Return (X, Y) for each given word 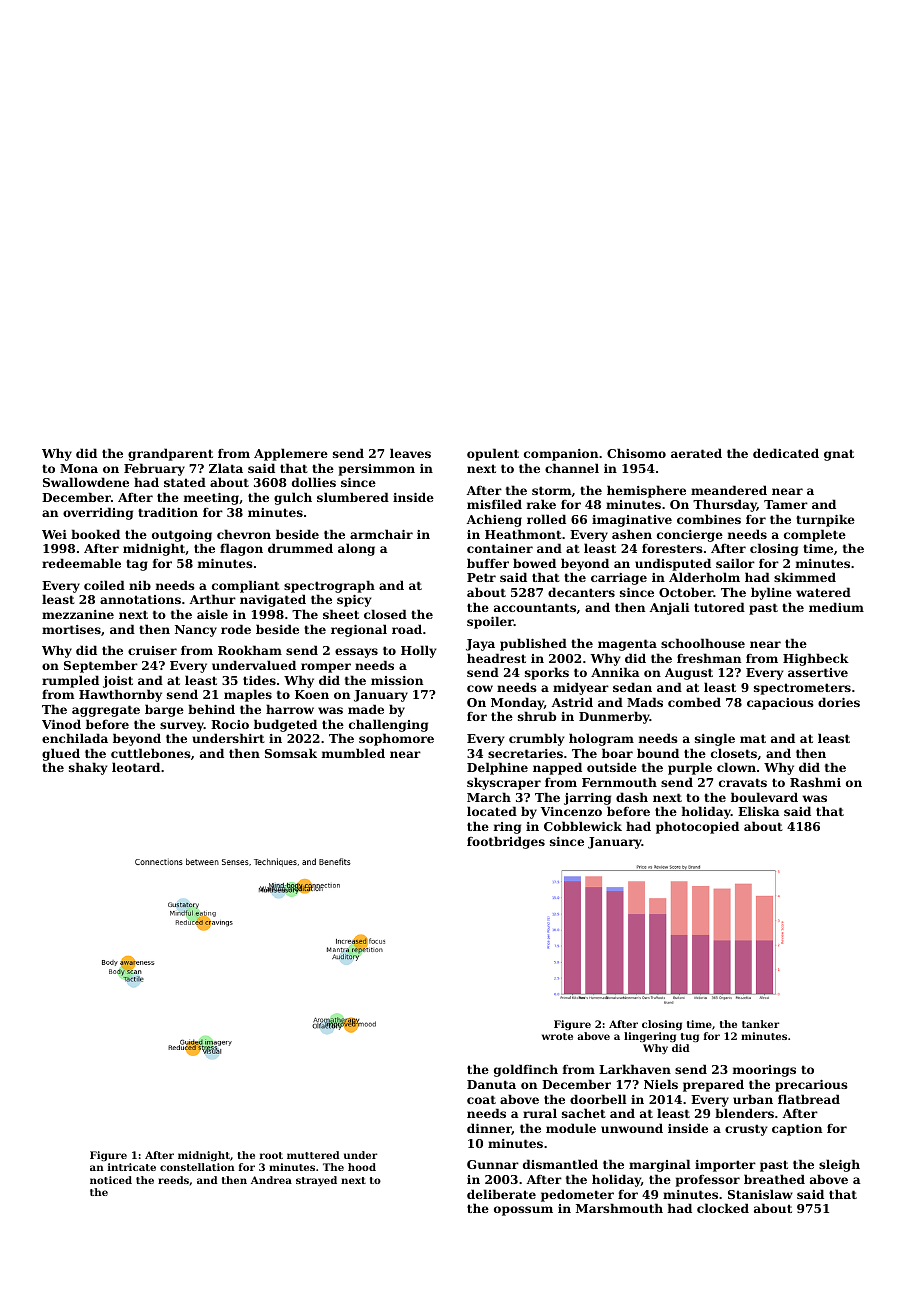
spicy (354, 601)
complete (815, 535)
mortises (71, 629)
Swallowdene (86, 482)
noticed (111, 1180)
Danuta (491, 1084)
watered (823, 592)
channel (572, 468)
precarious (811, 1086)
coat (481, 1099)
